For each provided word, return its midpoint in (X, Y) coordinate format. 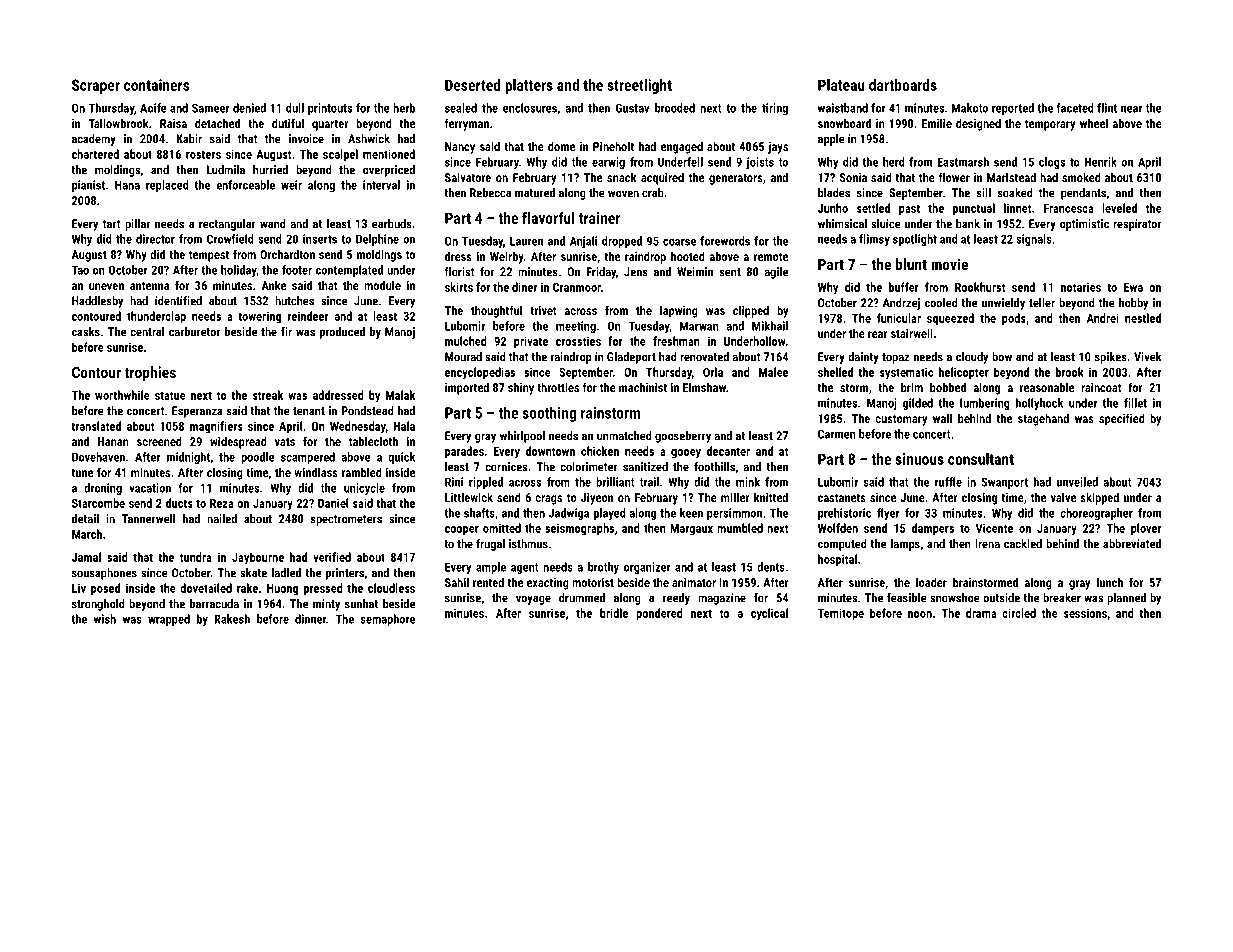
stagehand (1043, 419)
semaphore (388, 620)
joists (760, 163)
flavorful (548, 218)
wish (105, 619)
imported (467, 388)
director (155, 239)
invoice (306, 139)
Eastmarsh (963, 162)
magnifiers (216, 427)
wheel (1094, 123)
